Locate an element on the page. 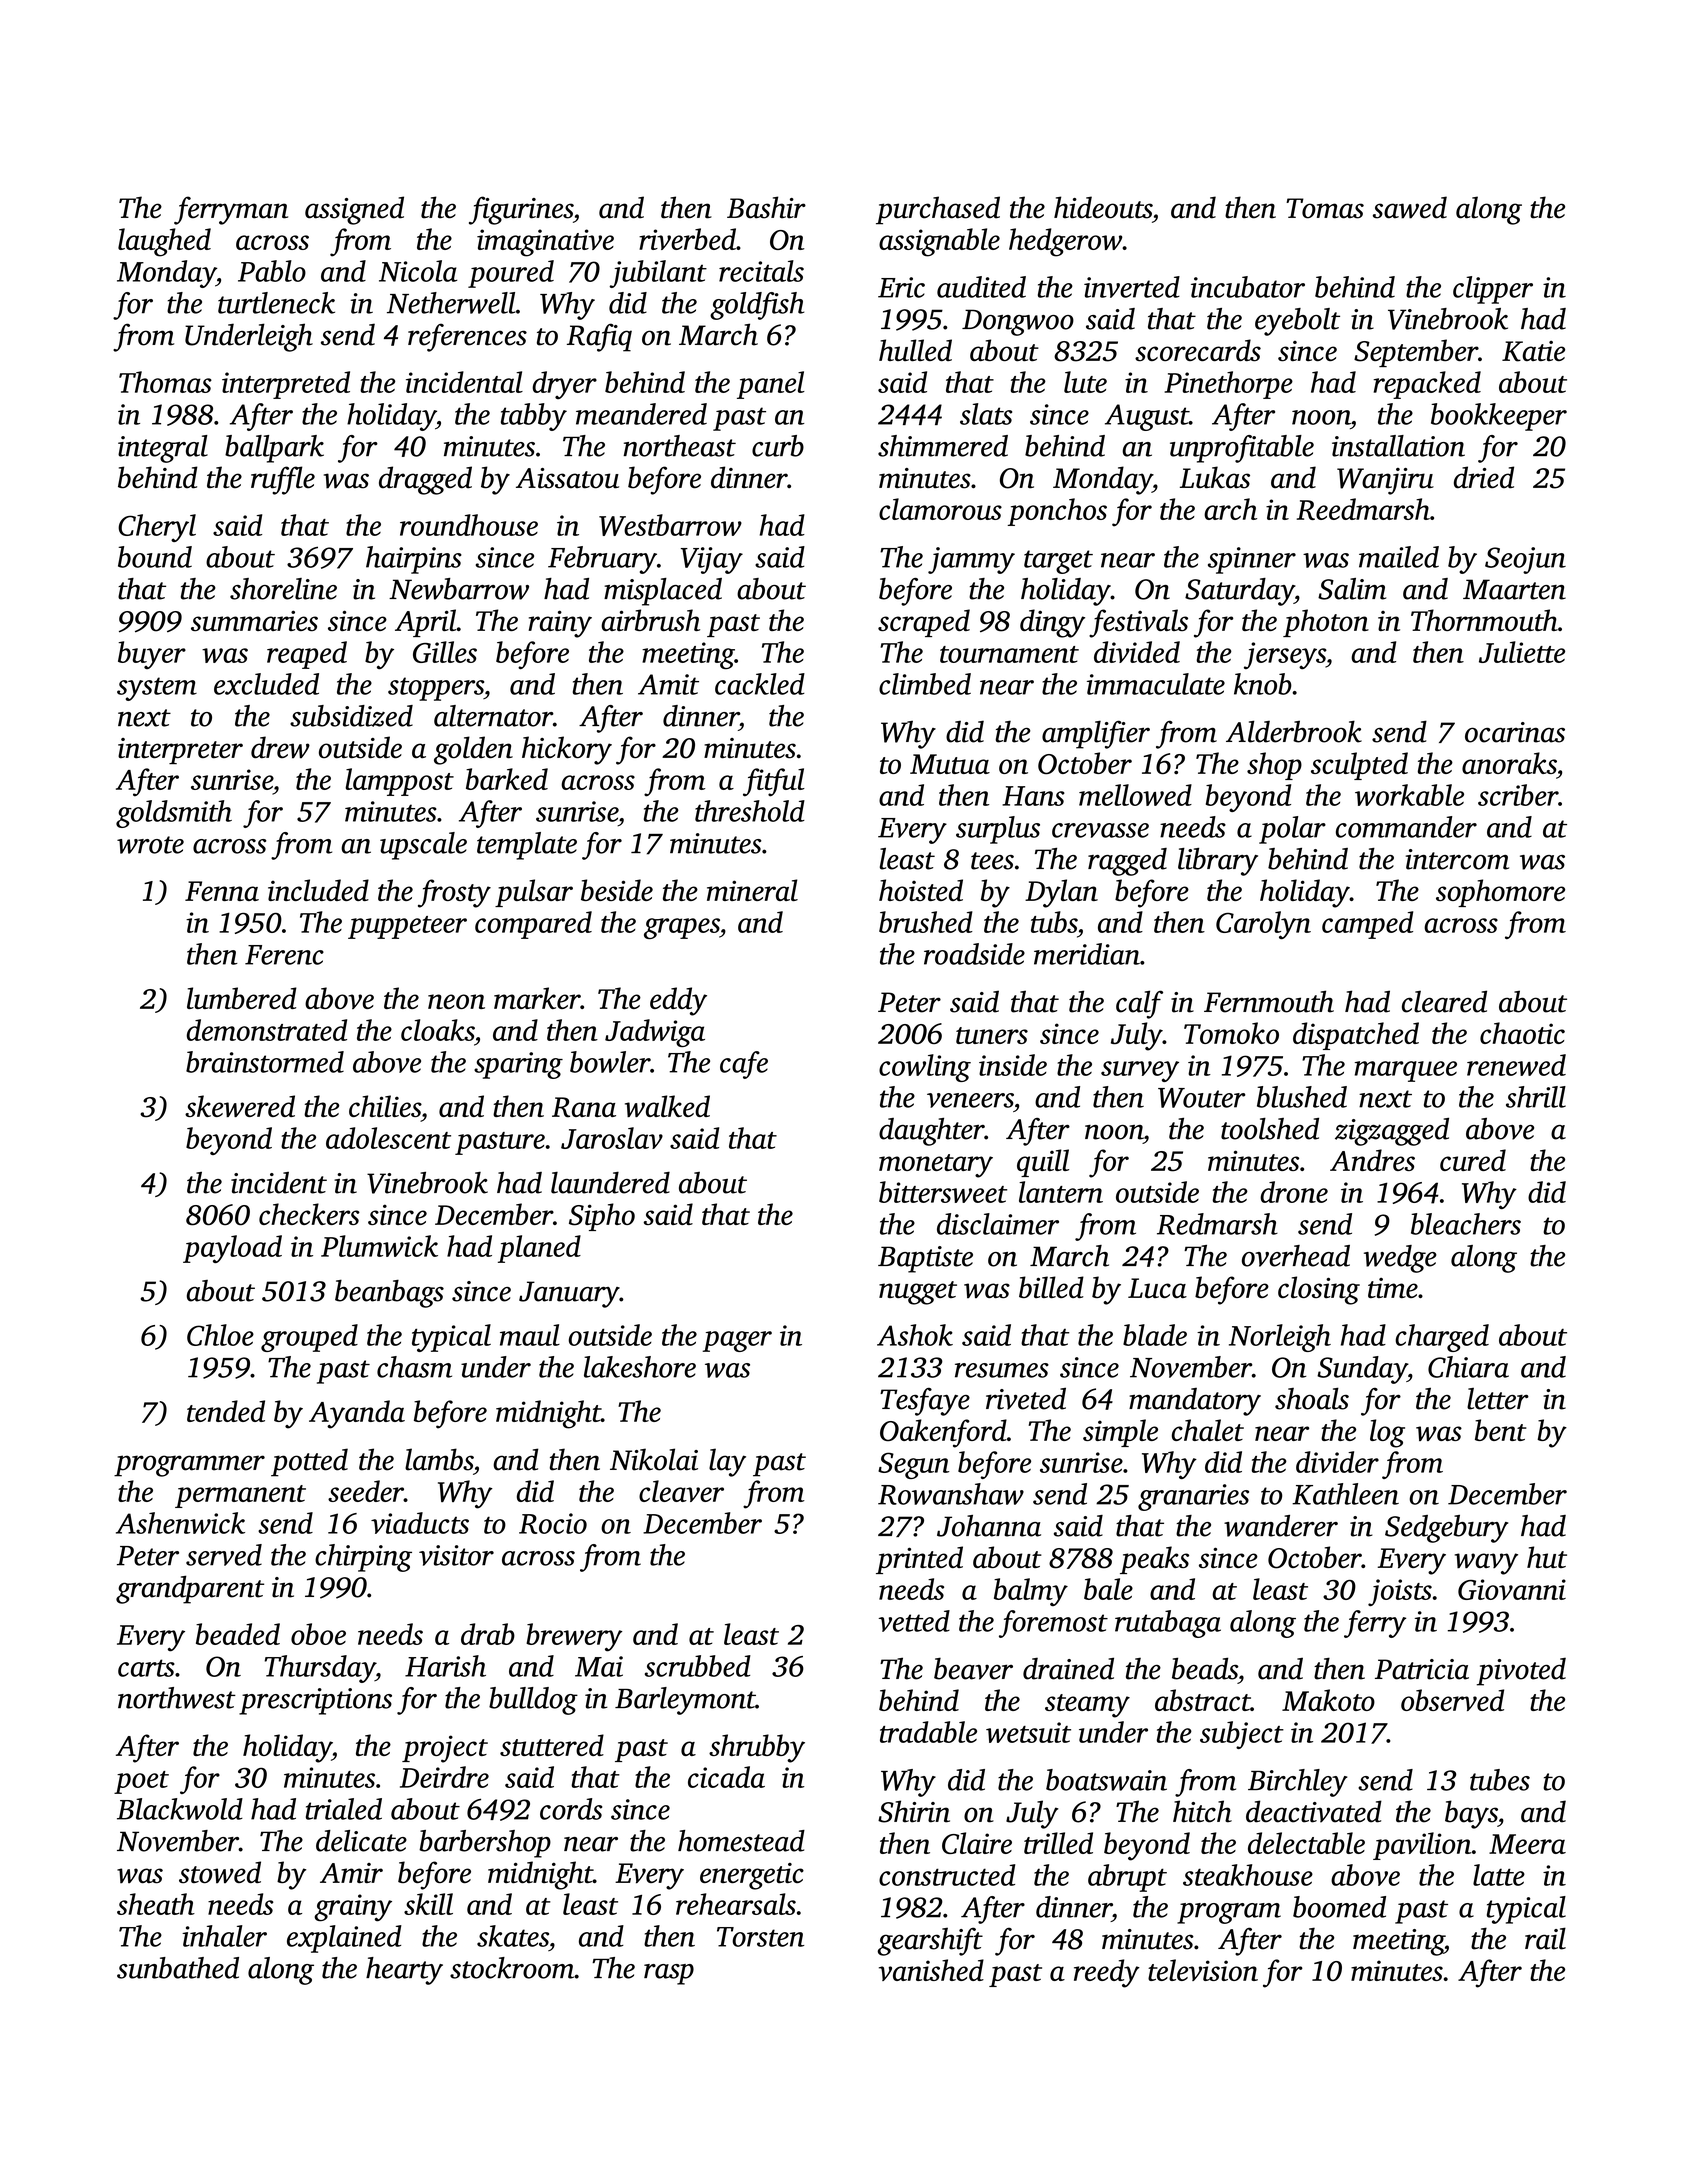  Reedmarsh is located at coordinates (1363, 509).
